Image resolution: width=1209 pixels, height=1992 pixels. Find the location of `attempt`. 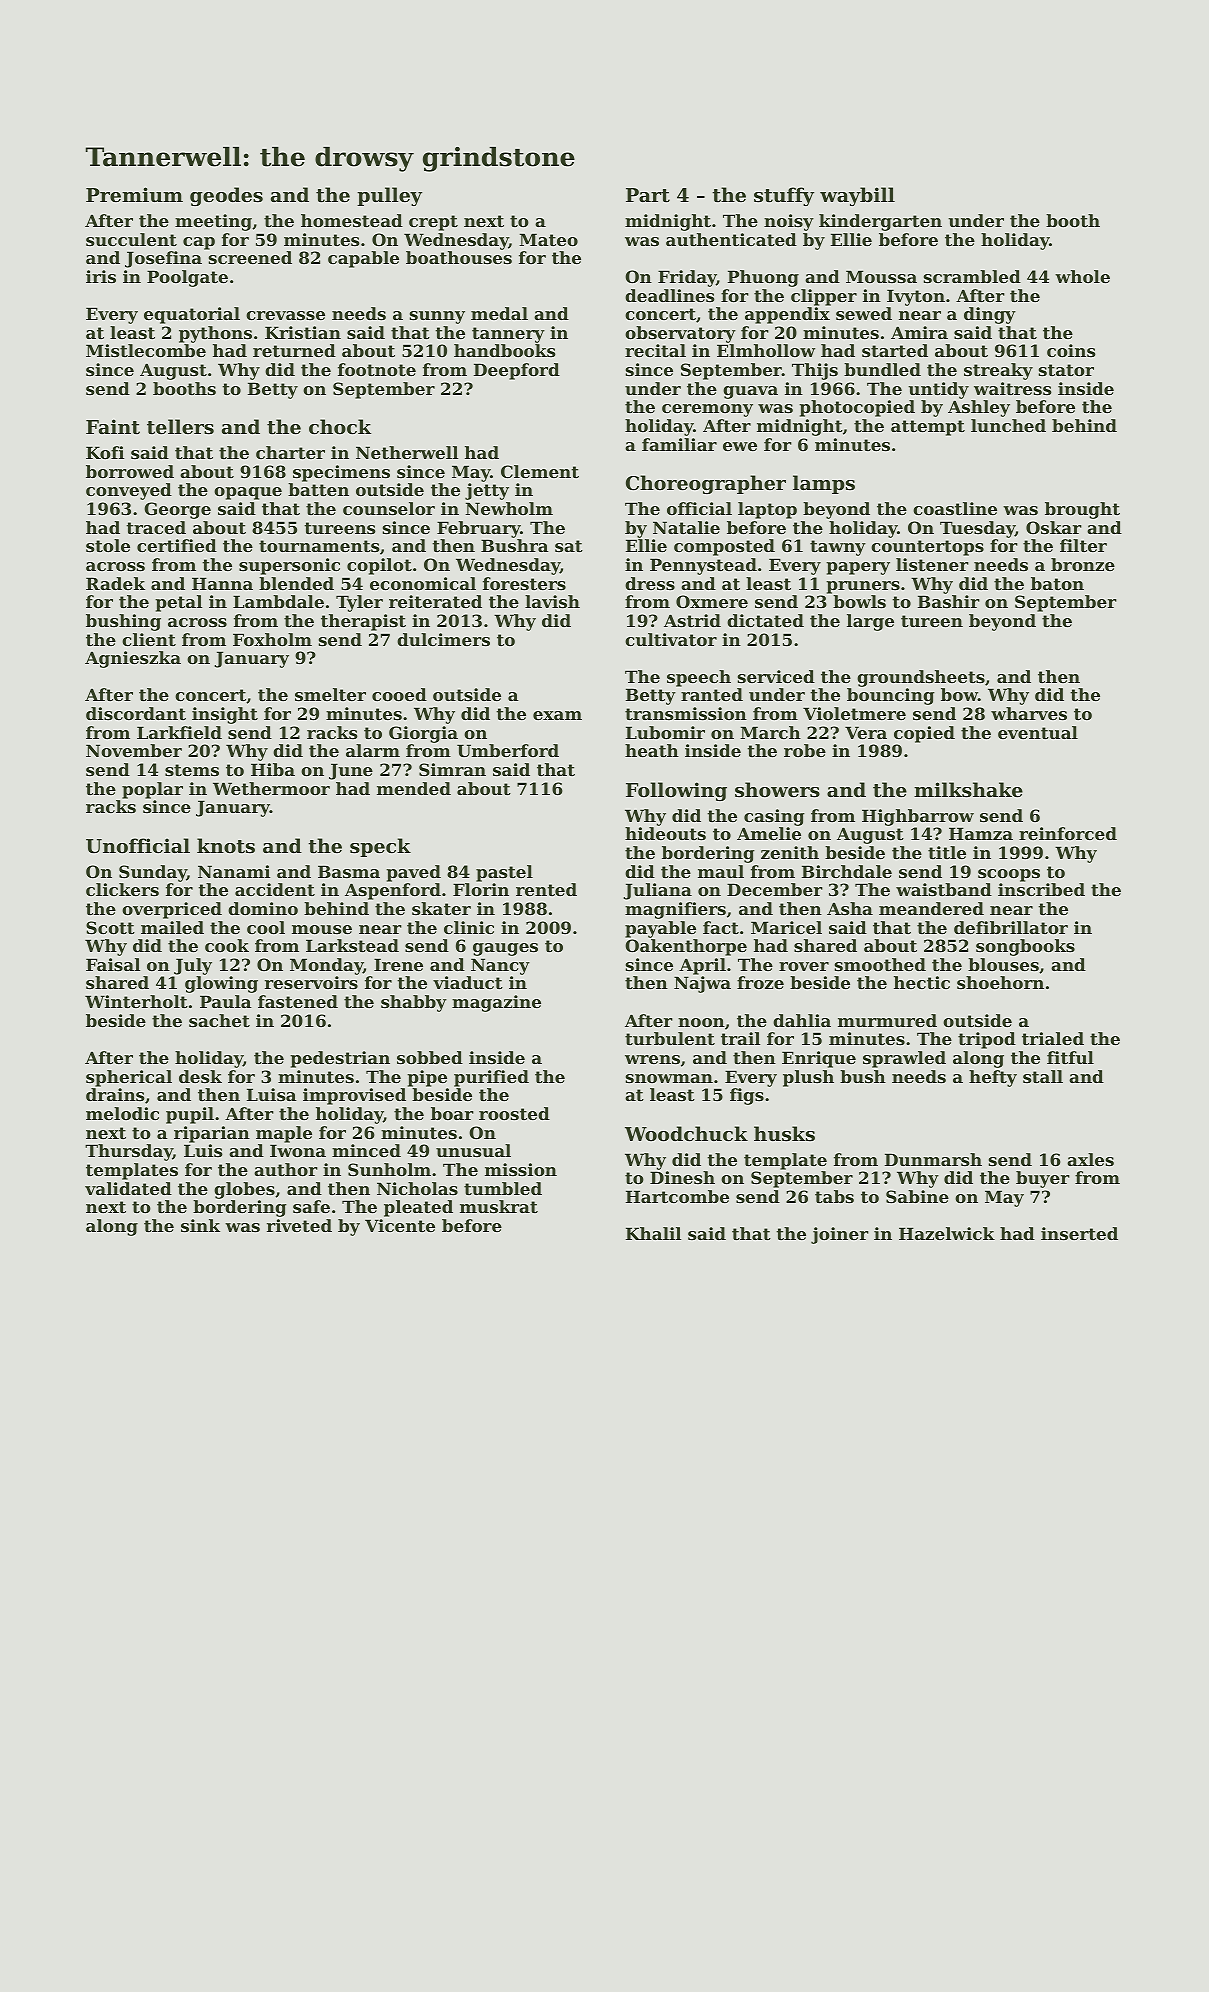

attempt is located at coordinates (928, 428).
